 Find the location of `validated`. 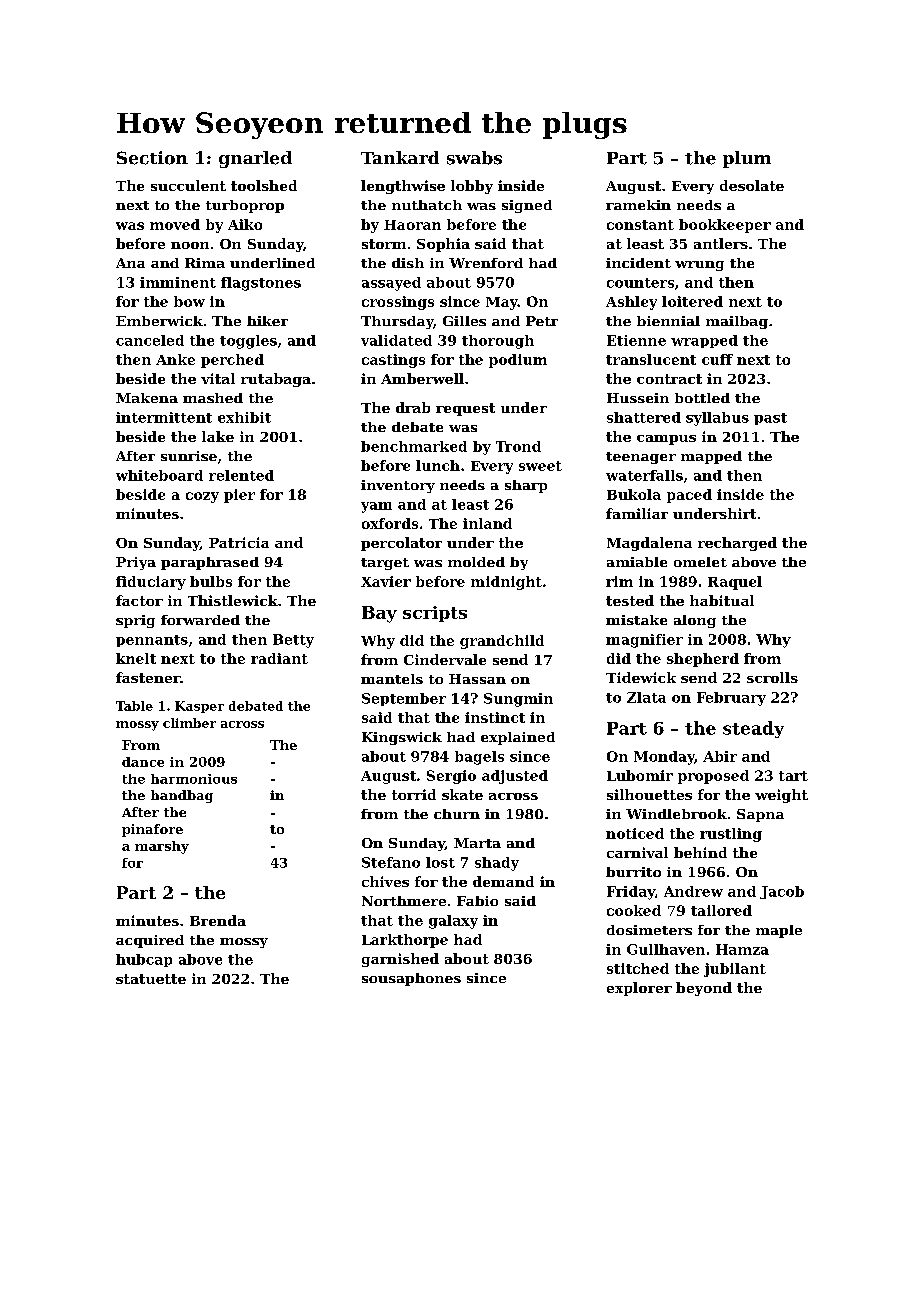

validated is located at coordinates (396, 340).
